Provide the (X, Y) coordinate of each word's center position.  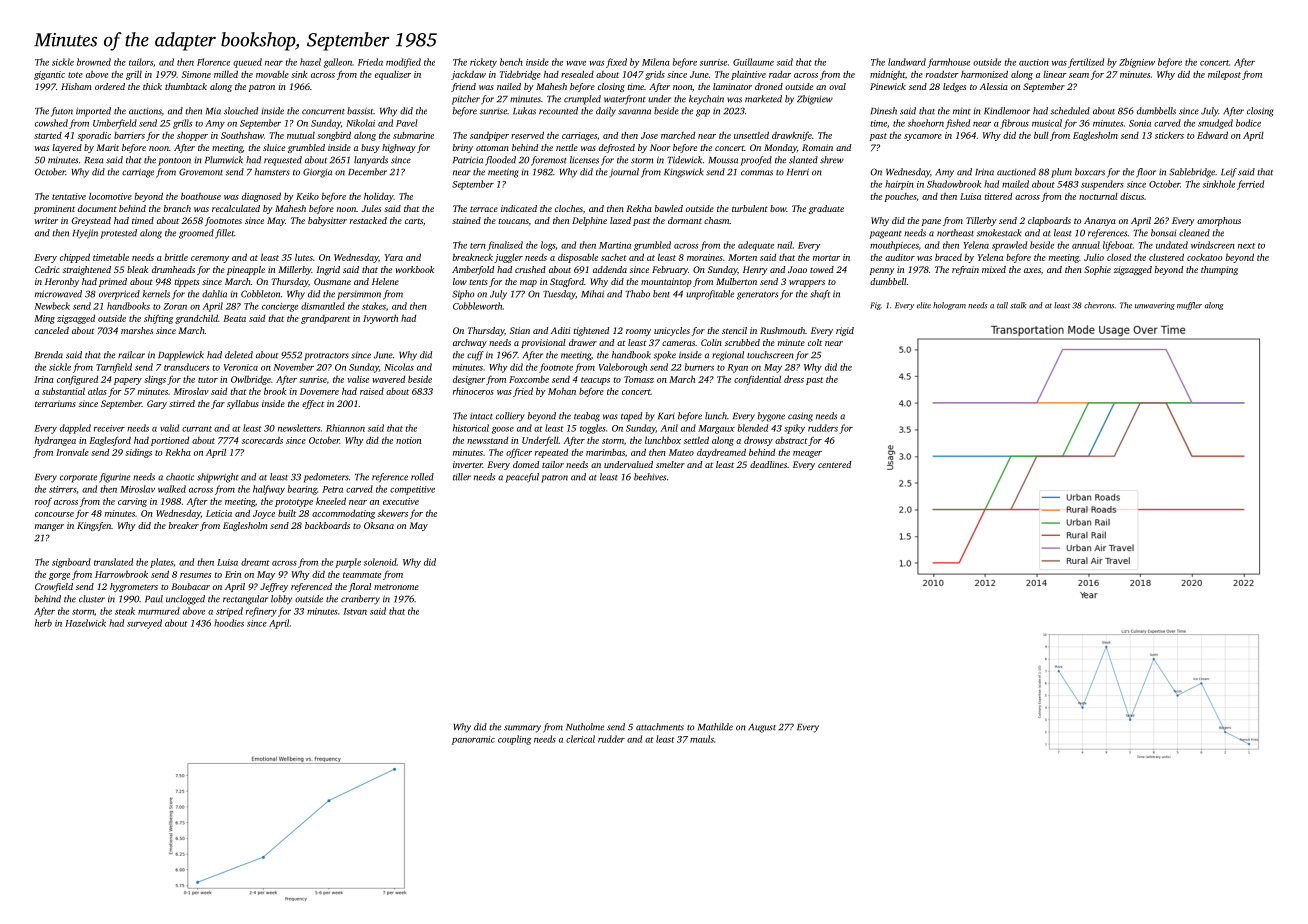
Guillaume (753, 62)
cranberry (360, 600)
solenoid (380, 562)
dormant (685, 220)
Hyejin (85, 234)
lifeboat (1118, 246)
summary (522, 729)
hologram (949, 306)
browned (94, 62)
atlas (97, 391)
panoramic (473, 740)
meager (807, 454)
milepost (1224, 75)
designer (469, 380)
